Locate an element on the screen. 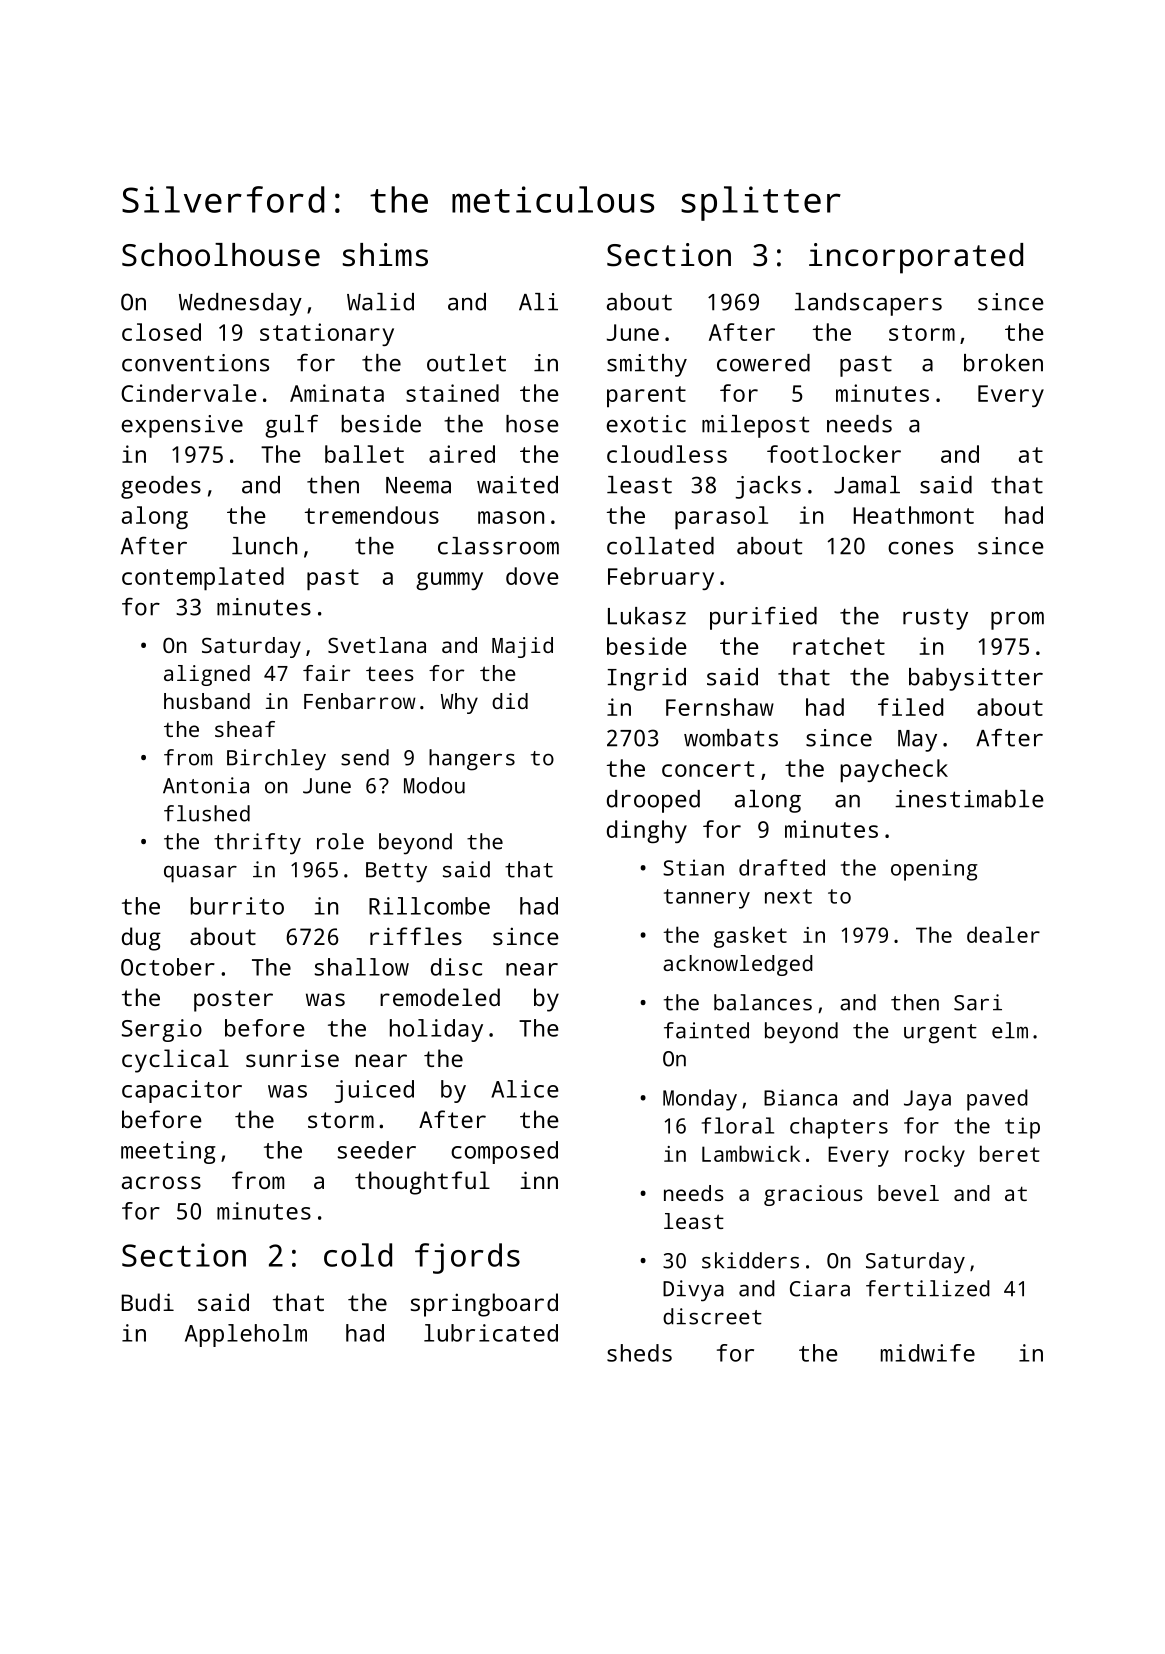  broken is located at coordinates (1003, 363).
